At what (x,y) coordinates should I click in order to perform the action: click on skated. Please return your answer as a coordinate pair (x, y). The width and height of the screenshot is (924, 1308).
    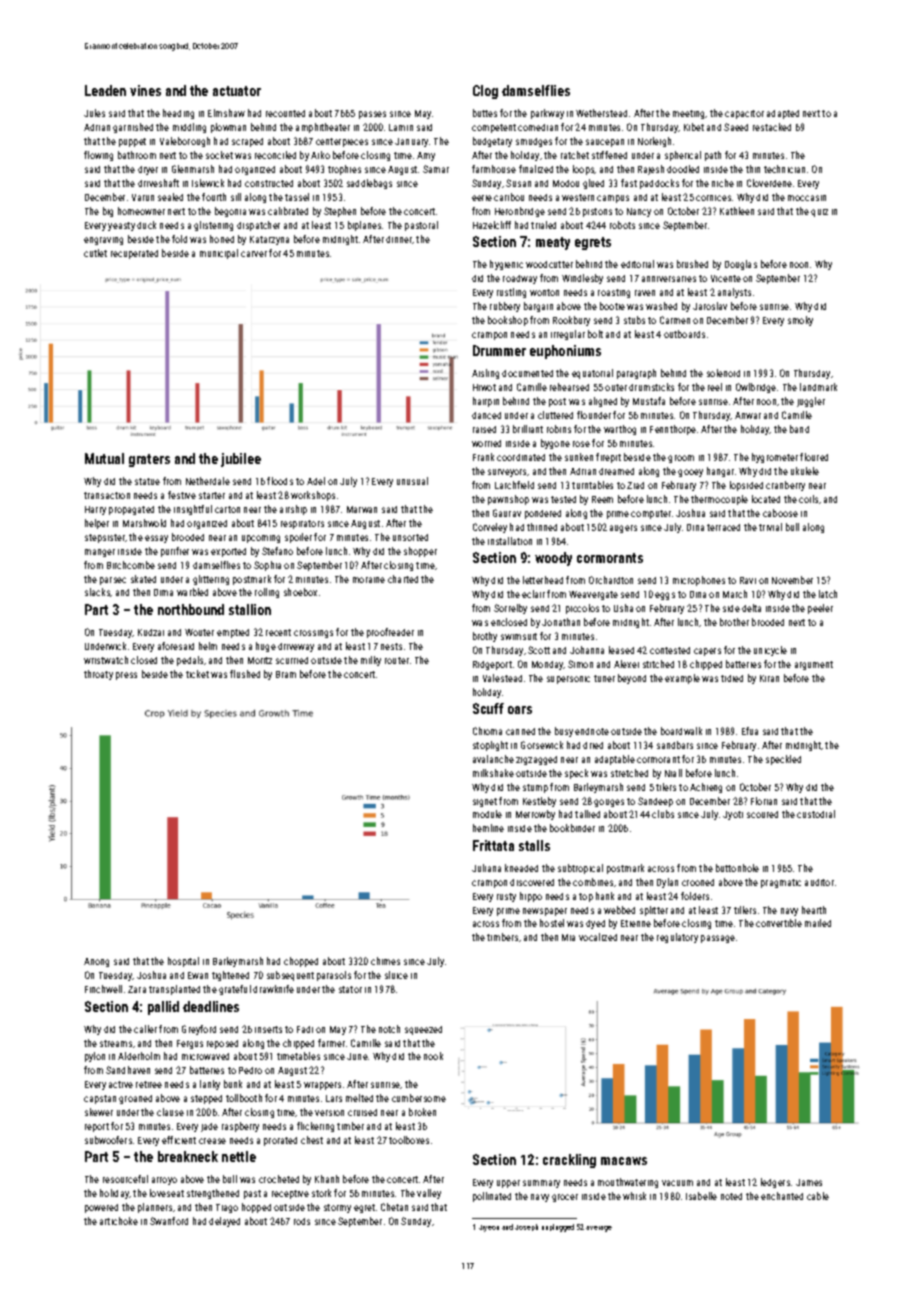
    Looking at the image, I should click on (143, 579).
